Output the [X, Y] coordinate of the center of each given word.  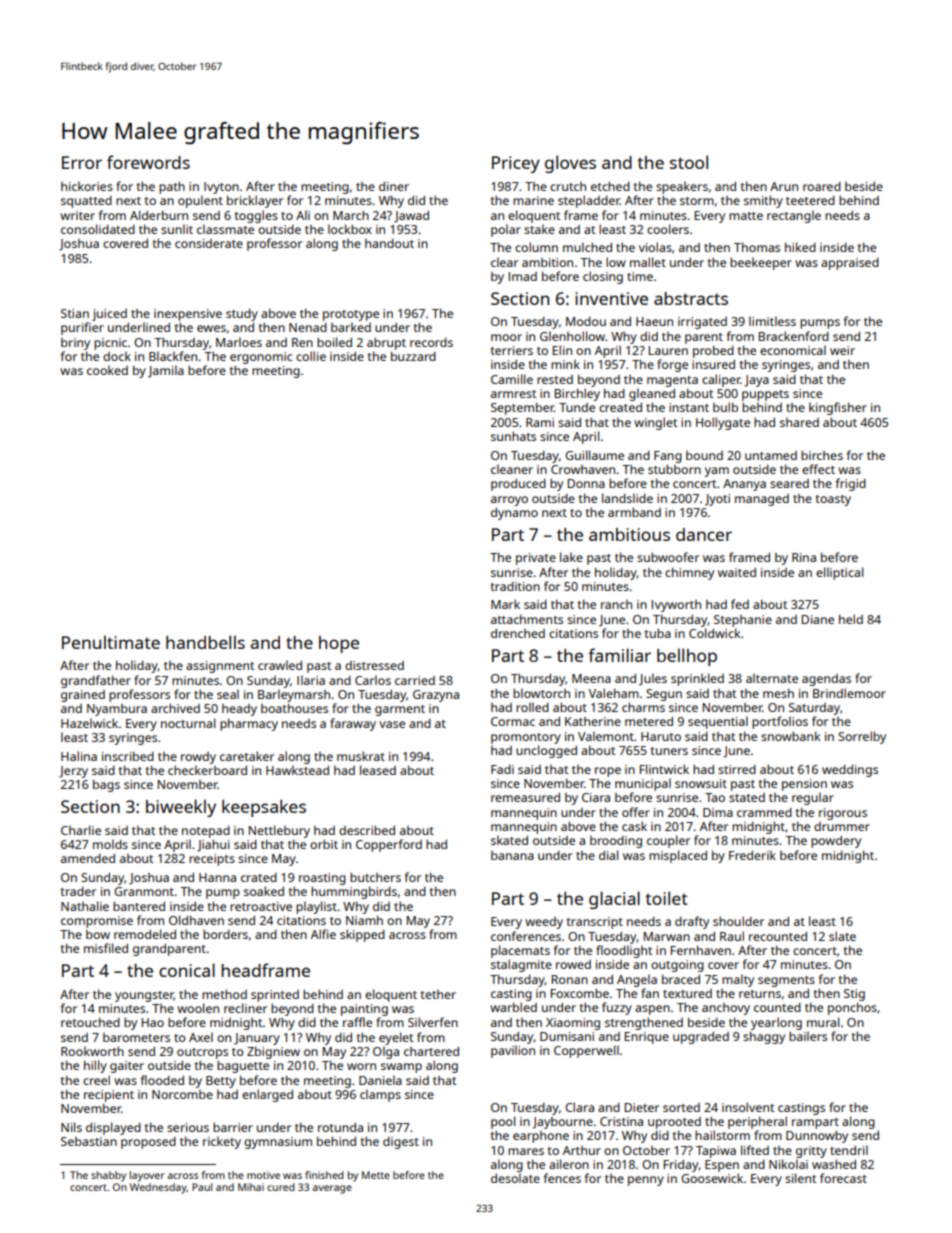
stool [689, 162]
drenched [518, 633]
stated [747, 797]
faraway [353, 724]
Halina [79, 756]
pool [503, 1122]
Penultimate [111, 642]
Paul [202, 1187]
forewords [148, 162]
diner [394, 186]
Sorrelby [862, 737]
